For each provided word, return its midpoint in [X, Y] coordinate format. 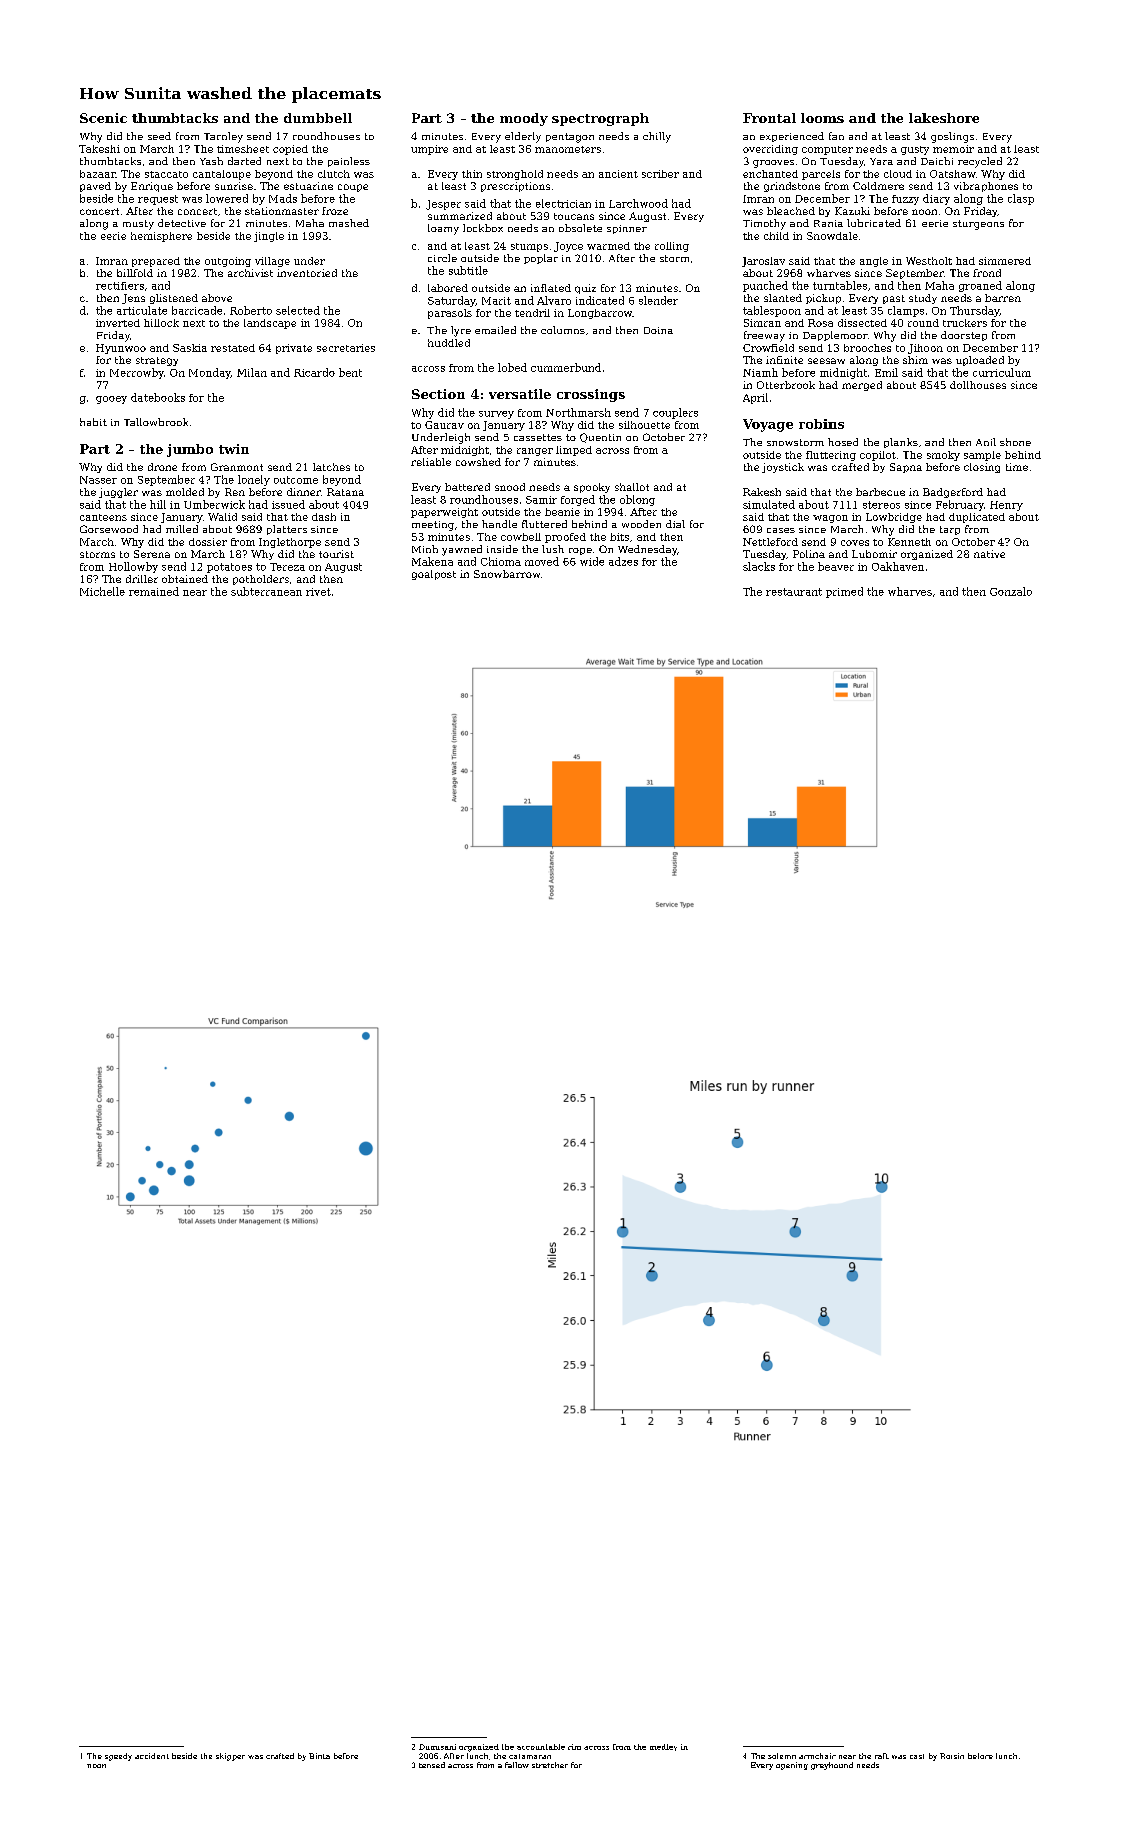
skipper [230, 1757]
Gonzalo [1011, 591]
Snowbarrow [507, 574]
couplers [675, 413]
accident [152, 1756]
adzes [623, 561]
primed [844, 592]
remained [154, 591]
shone [1015, 442]
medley [663, 1747]
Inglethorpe [290, 543]
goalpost [434, 575]
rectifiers [120, 286]
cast [917, 1756]
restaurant [794, 592]
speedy [118, 1757]
